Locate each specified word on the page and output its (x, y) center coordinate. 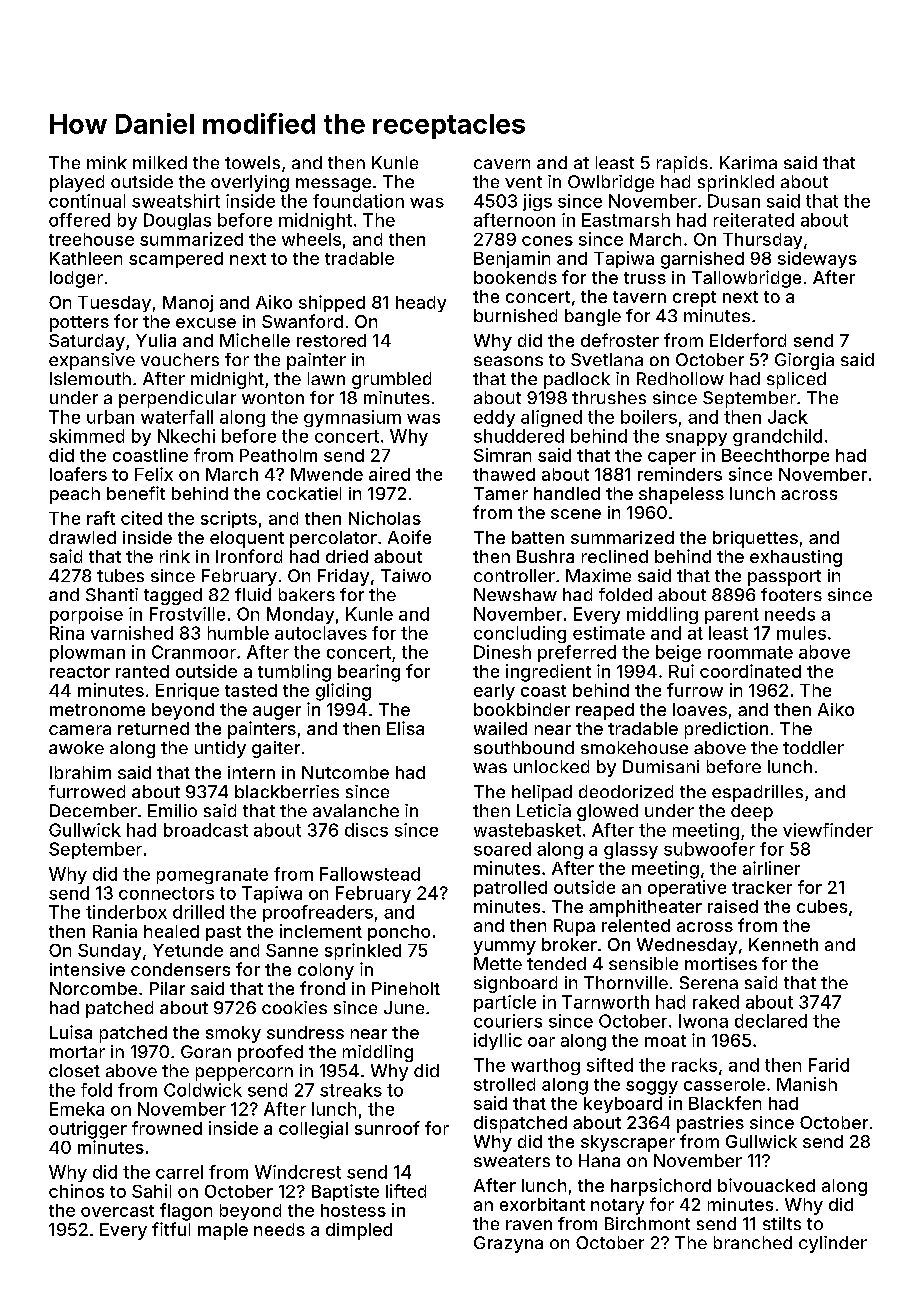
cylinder (833, 1244)
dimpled (359, 1231)
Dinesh (502, 652)
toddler (813, 747)
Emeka (77, 1109)
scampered (176, 260)
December (93, 810)
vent (523, 182)
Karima (748, 162)
